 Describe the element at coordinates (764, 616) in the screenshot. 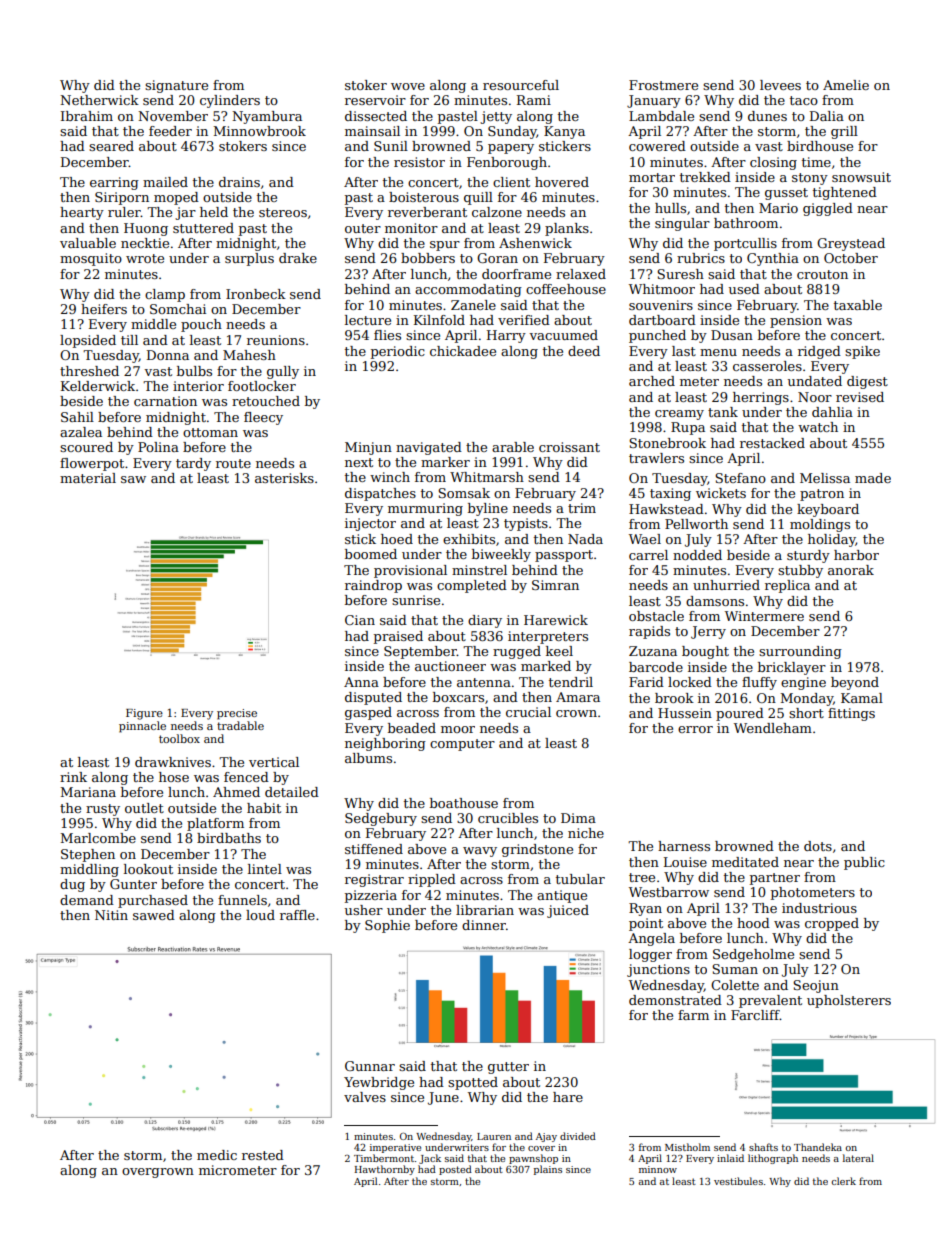

I see `Wintermere` at that location.
